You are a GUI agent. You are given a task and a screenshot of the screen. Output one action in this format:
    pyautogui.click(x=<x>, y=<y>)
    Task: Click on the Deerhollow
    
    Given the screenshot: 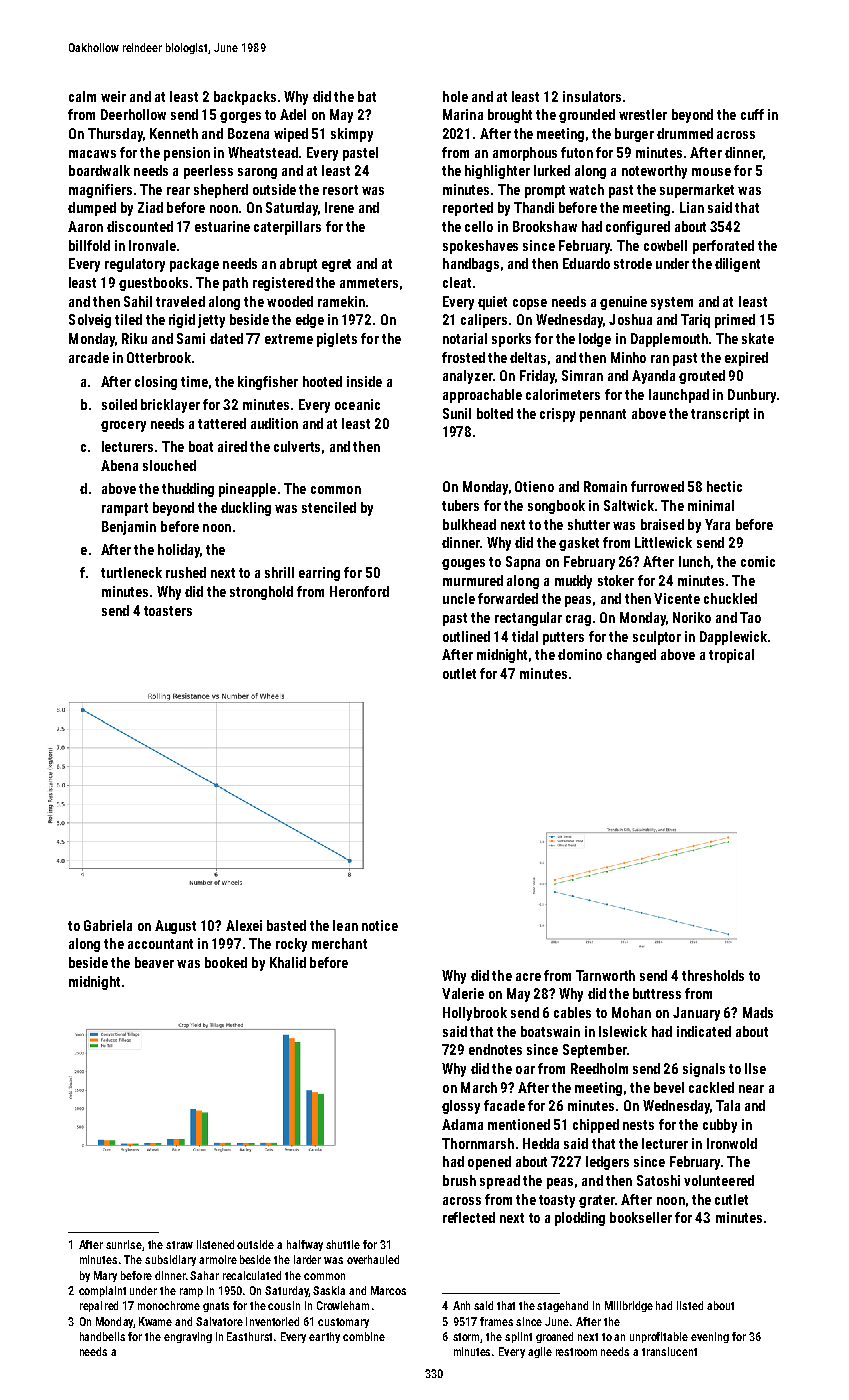 What is the action you would take?
    pyautogui.click(x=133, y=114)
